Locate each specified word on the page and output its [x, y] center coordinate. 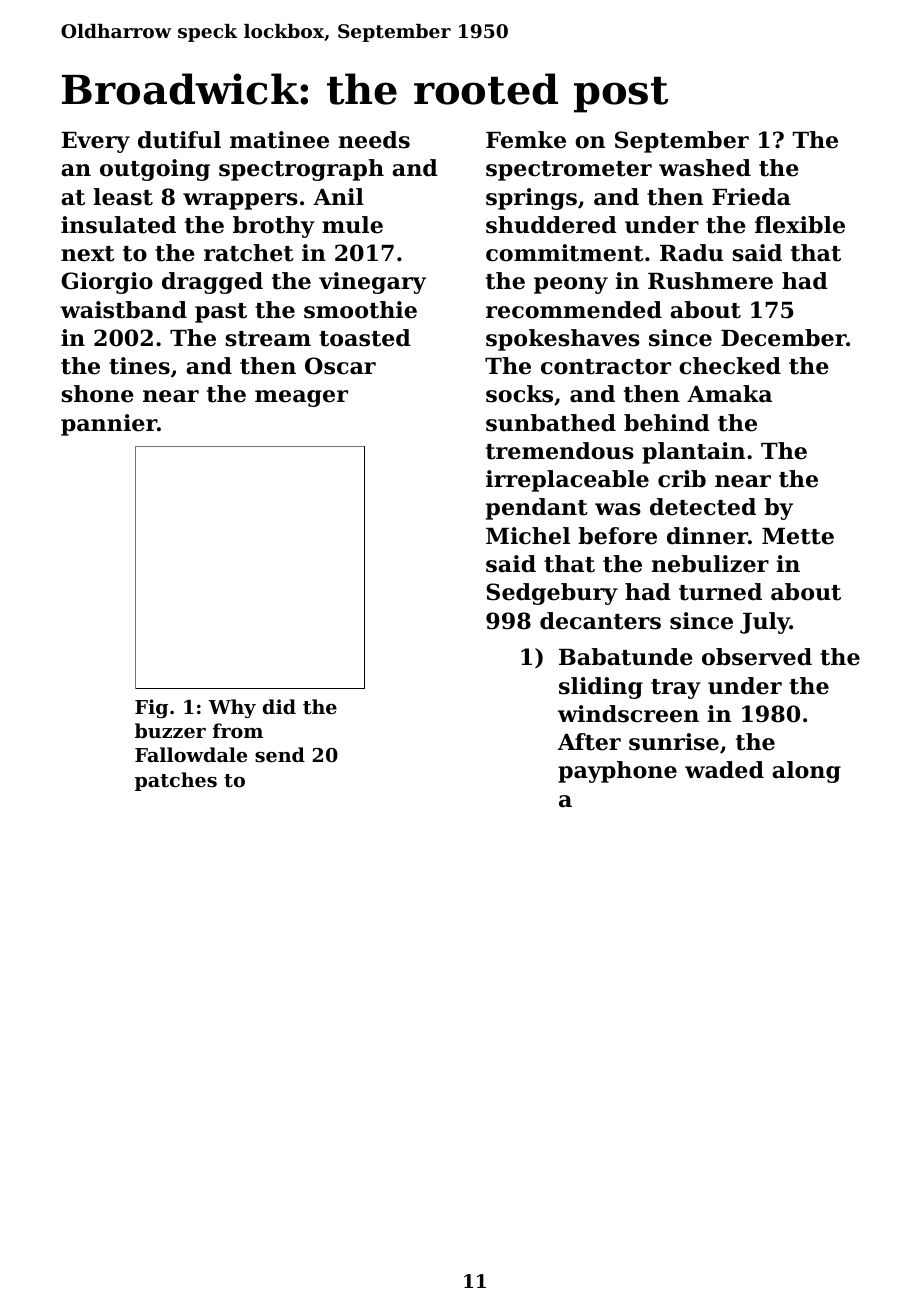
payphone [617, 772]
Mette [798, 536]
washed [705, 168]
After [589, 742]
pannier [109, 425]
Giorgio [107, 283]
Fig [151, 708]
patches [176, 781]
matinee [279, 140]
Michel [528, 536]
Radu [691, 253]
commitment [565, 253]
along [806, 772]
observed [757, 657]
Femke [526, 140]
